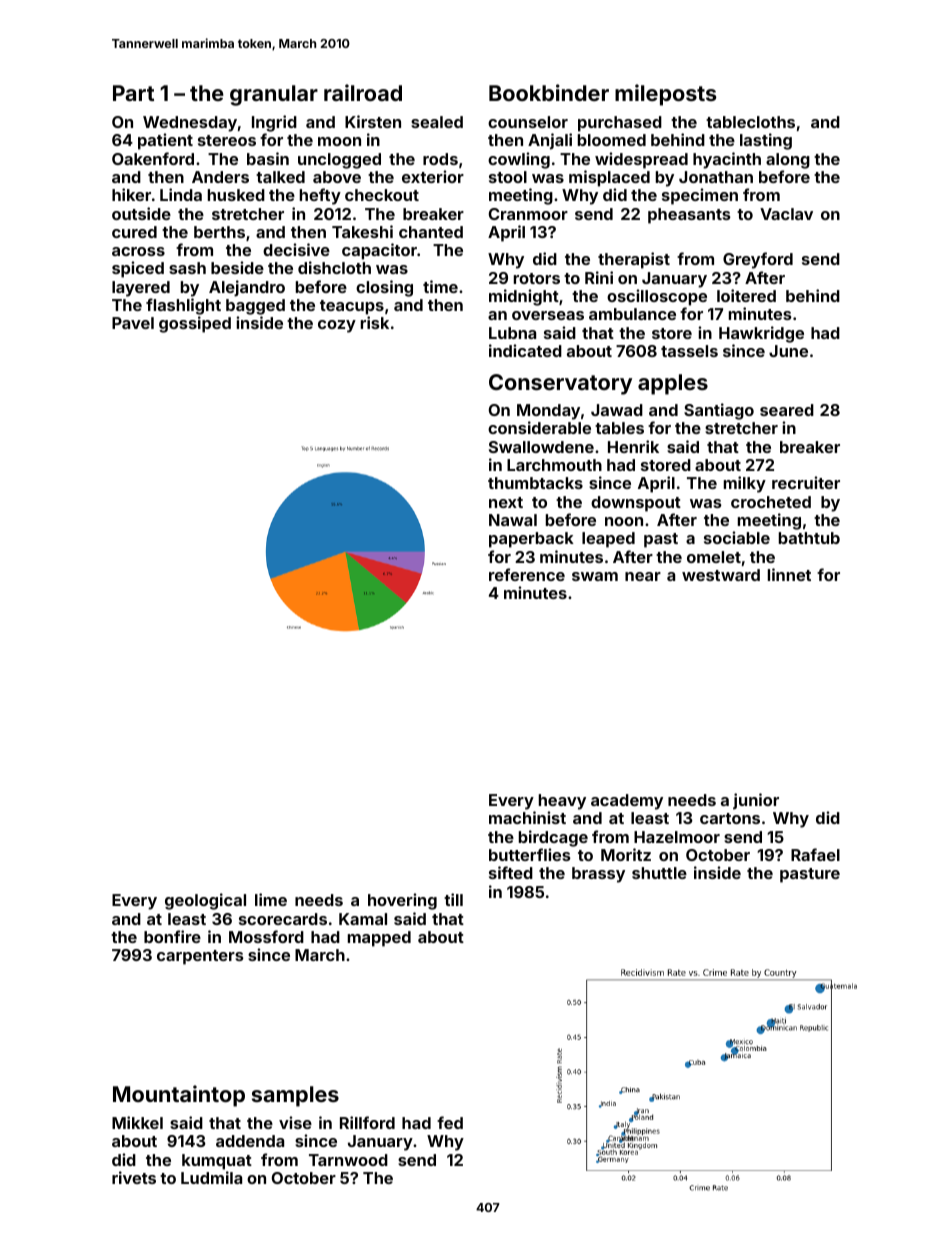  What do you see at coordinates (433, 176) in the screenshot?
I see `exterior` at bounding box center [433, 176].
